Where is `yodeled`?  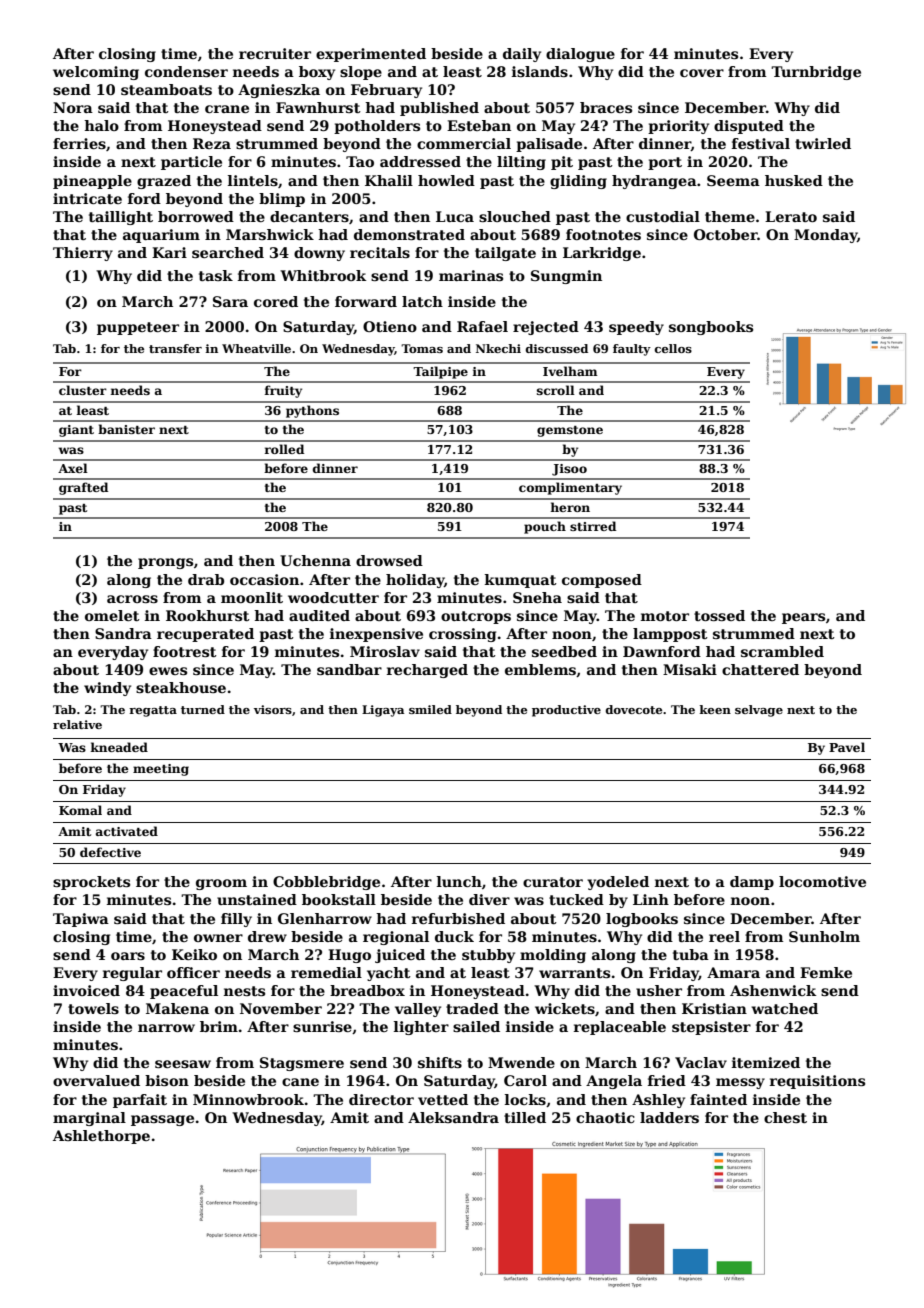
yodeled is located at coordinates (618, 883).
